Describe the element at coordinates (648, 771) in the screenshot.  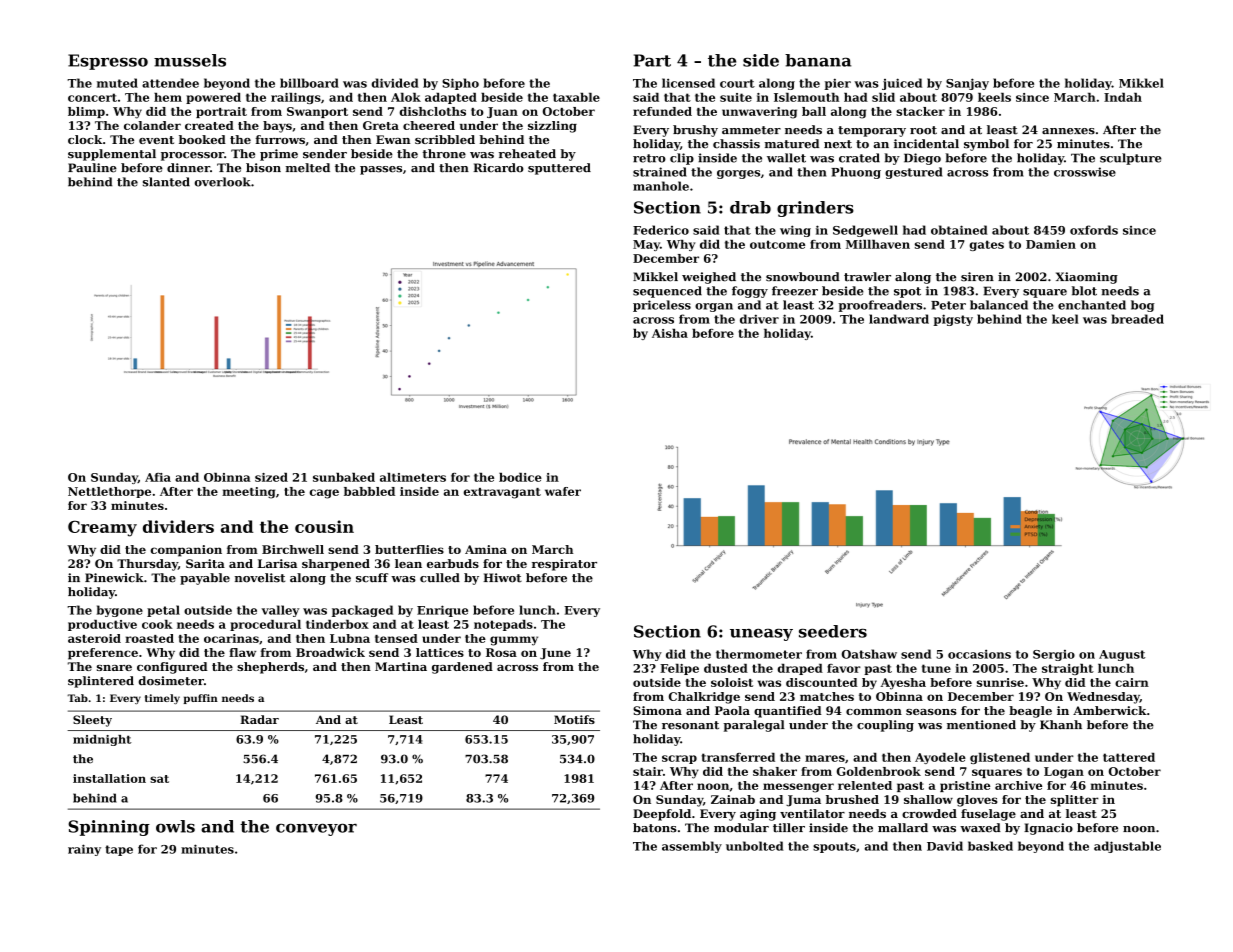
I see `stair` at that location.
